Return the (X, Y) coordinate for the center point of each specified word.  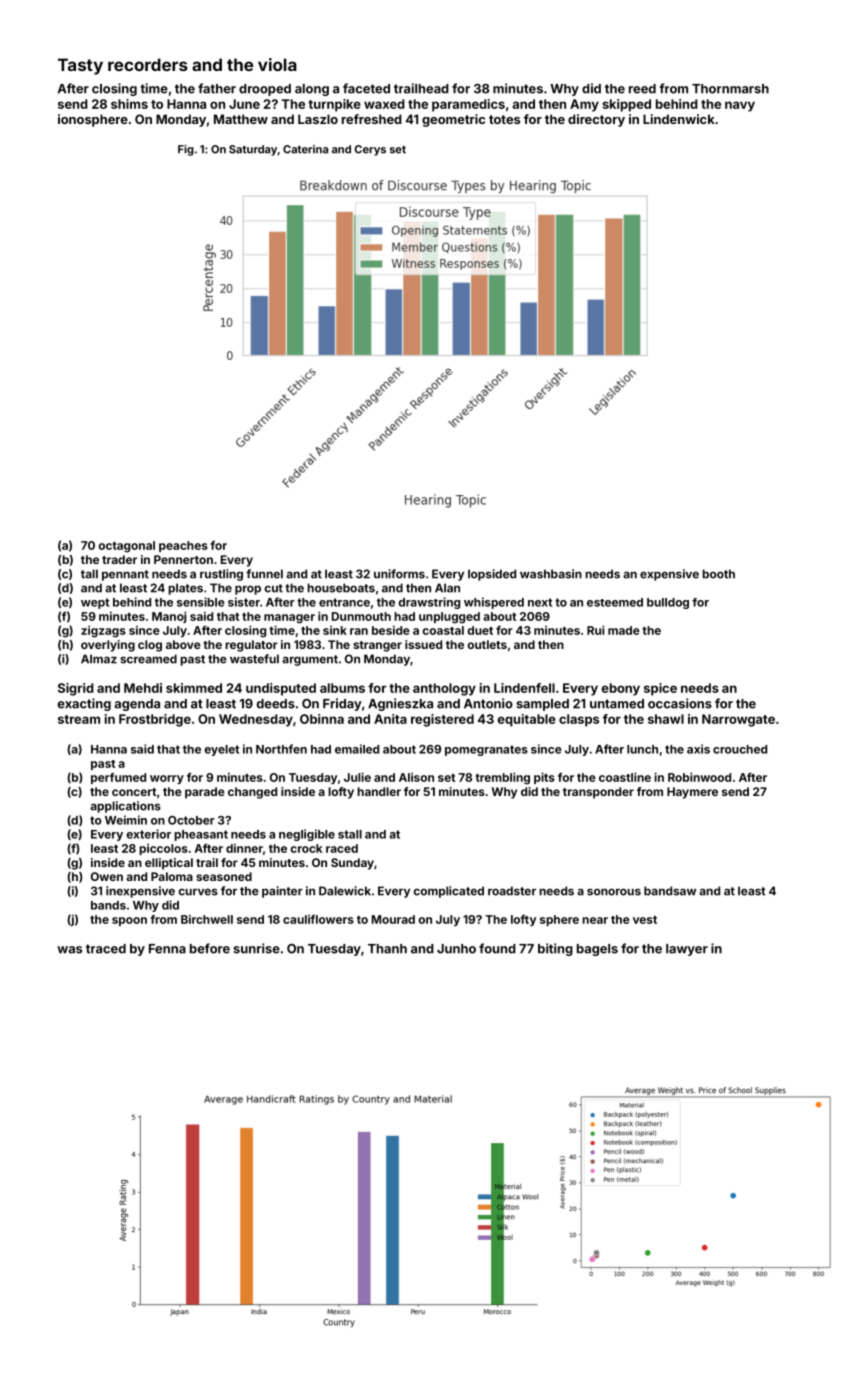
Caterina (305, 149)
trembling (502, 778)
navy (740, 106)
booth (718, 574)
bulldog (668, 603)
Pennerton (183, 559)
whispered (494, 603)
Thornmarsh (730, 89)
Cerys (370, 150)
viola (277, 64)
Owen (107, 876)
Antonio (488, 703)
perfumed (118, 778)
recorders (148, 64)
